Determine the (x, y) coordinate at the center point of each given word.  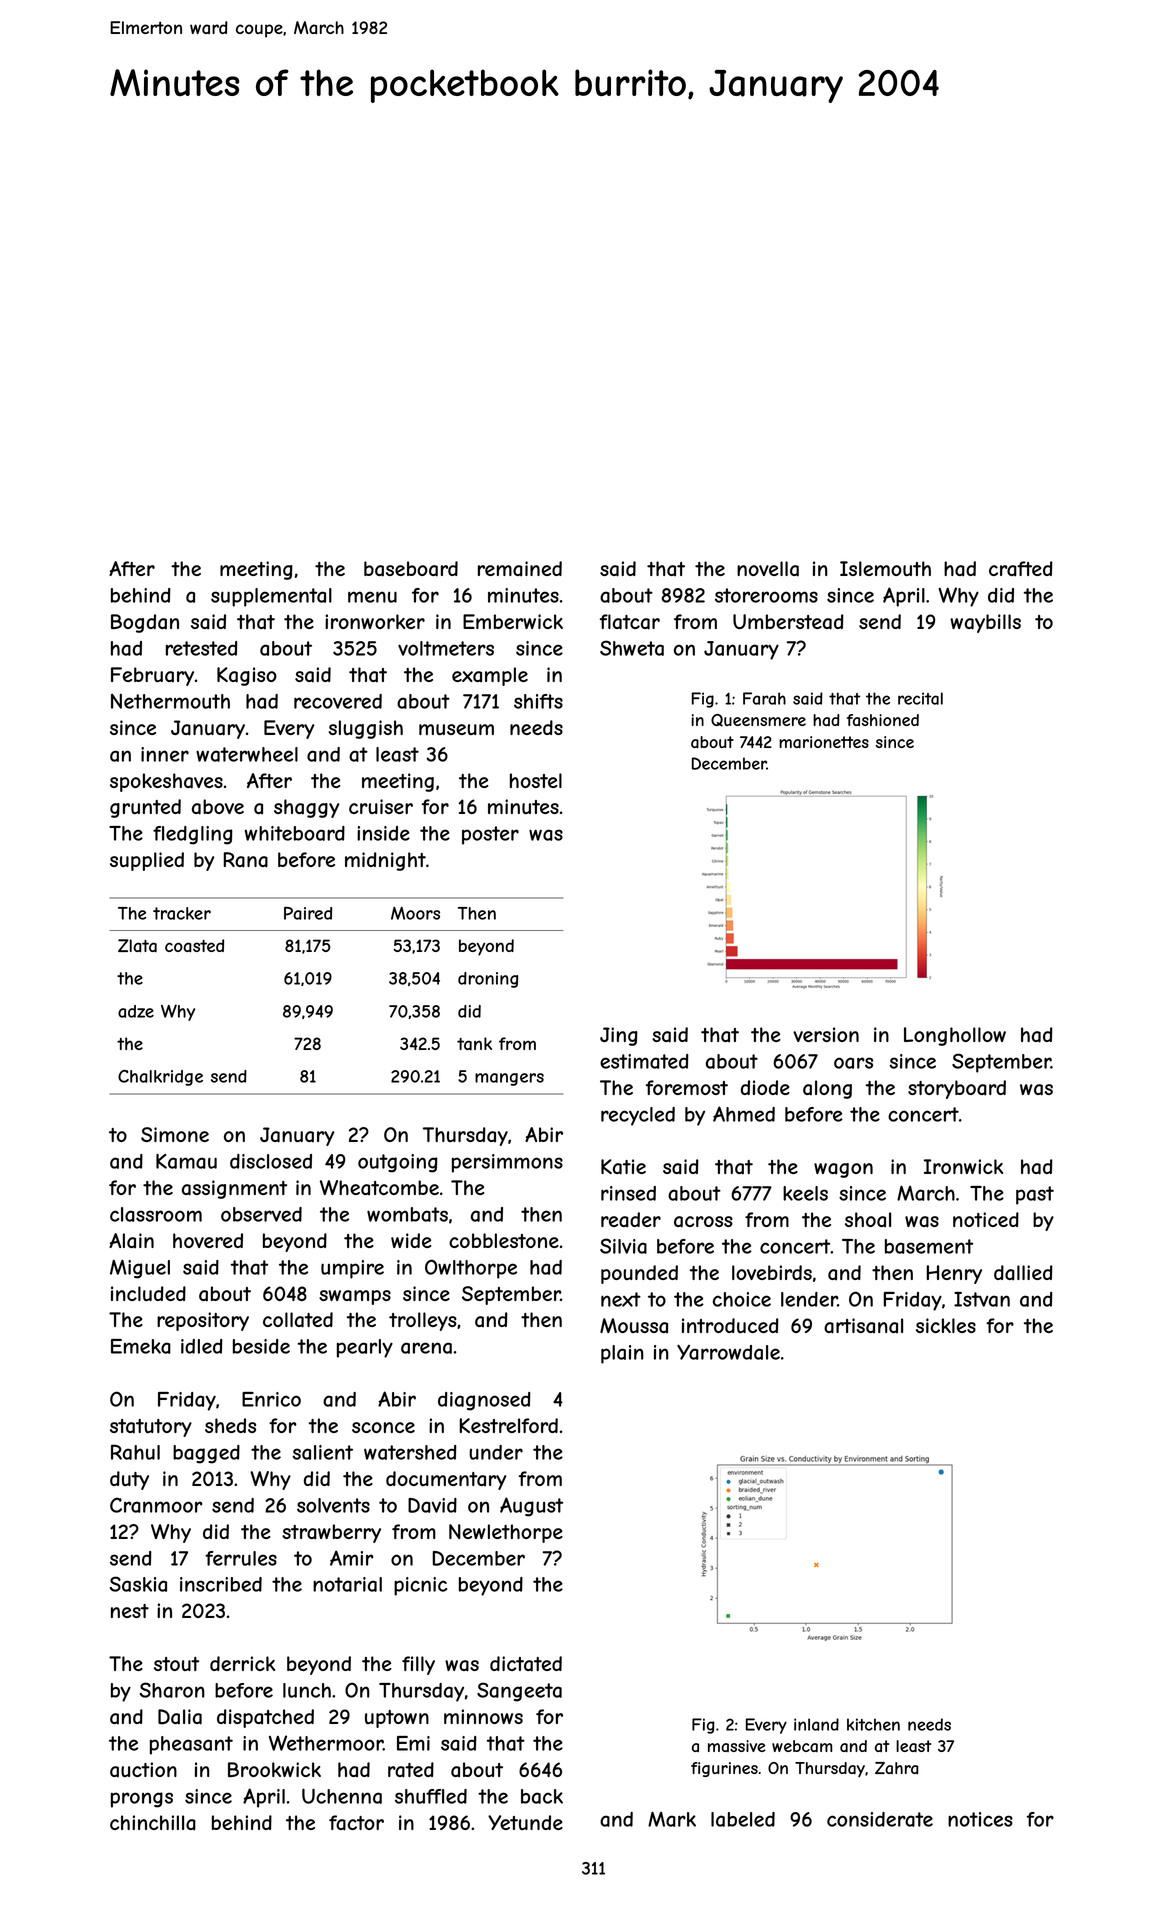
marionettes (824, 742)
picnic (420, 1586)
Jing (619, 1036)
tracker (182, 913)
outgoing (398, 1163)
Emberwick (513, 621)
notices (980, 1819)
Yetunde (525, 1822)
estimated (644, 1061)
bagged (206, 1454)
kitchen (873, 1724)
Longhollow (955, 1036)
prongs (142, 1800)
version (826, 1034)
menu (372, 597)
